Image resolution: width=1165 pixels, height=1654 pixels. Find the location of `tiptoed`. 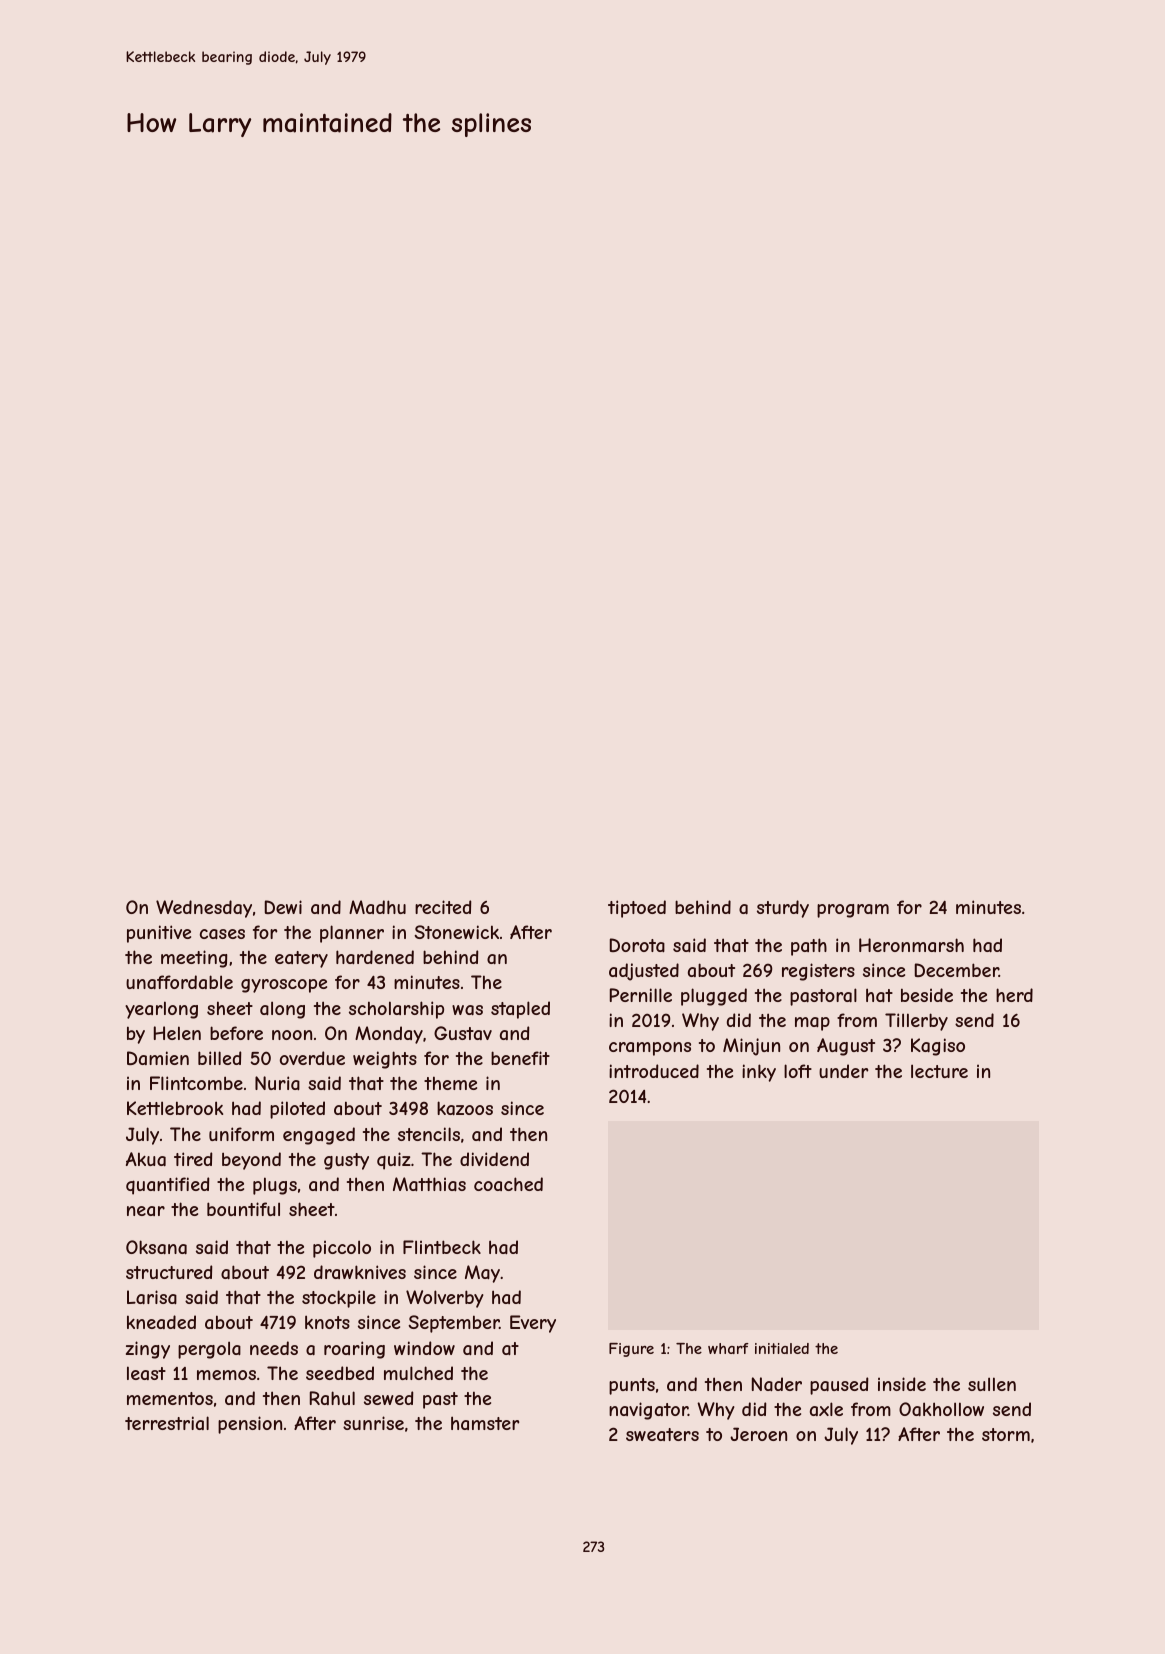

tiptoed is located at coordinates (637, 909).
